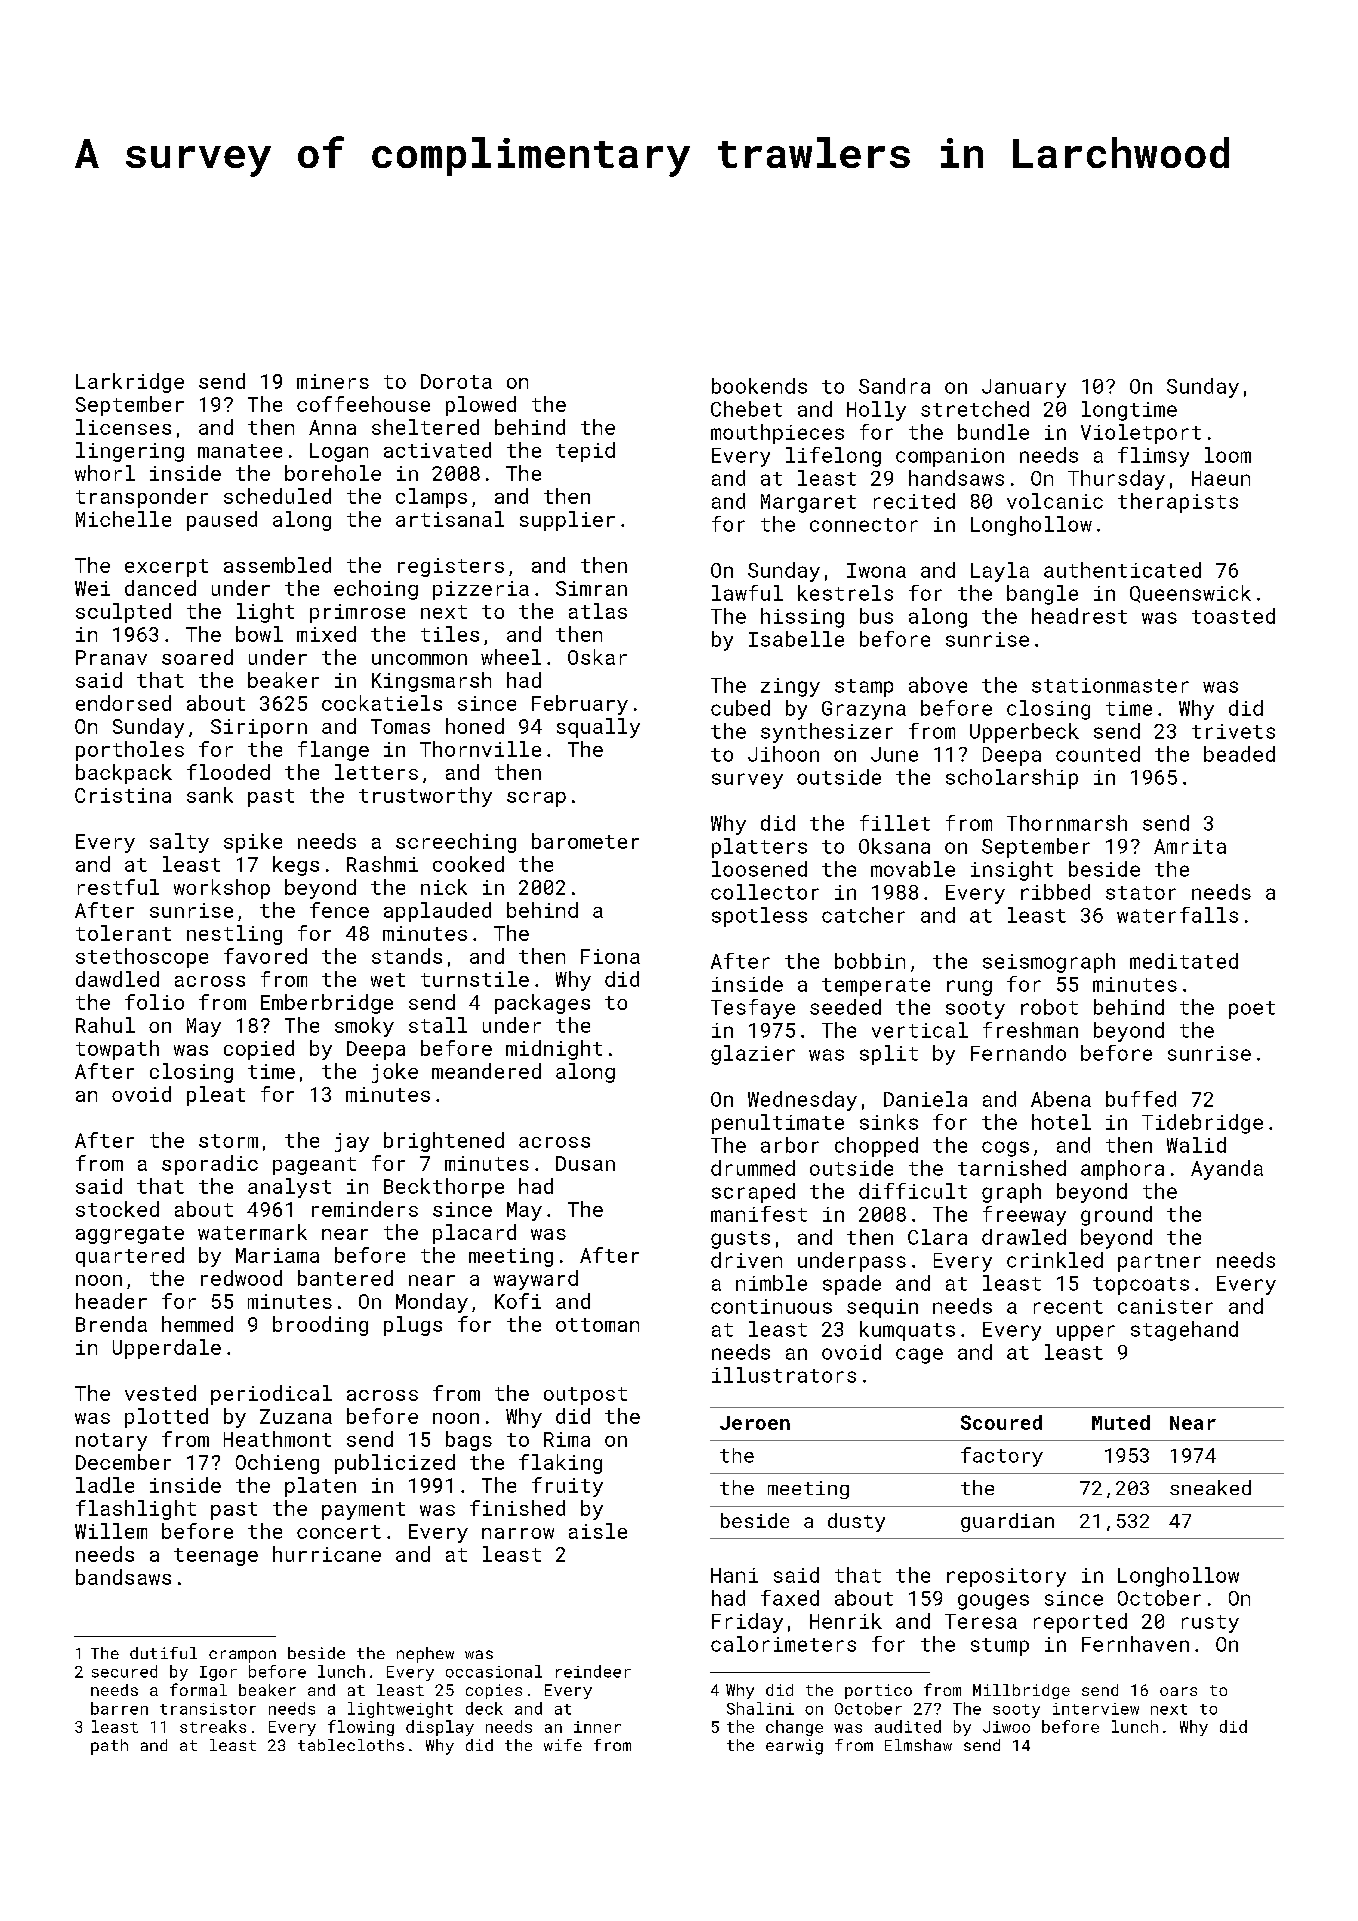  What do you see at coordinates (563, 1745) in the screenshot?
I see `wife` at bounding box center [563, 1745].
